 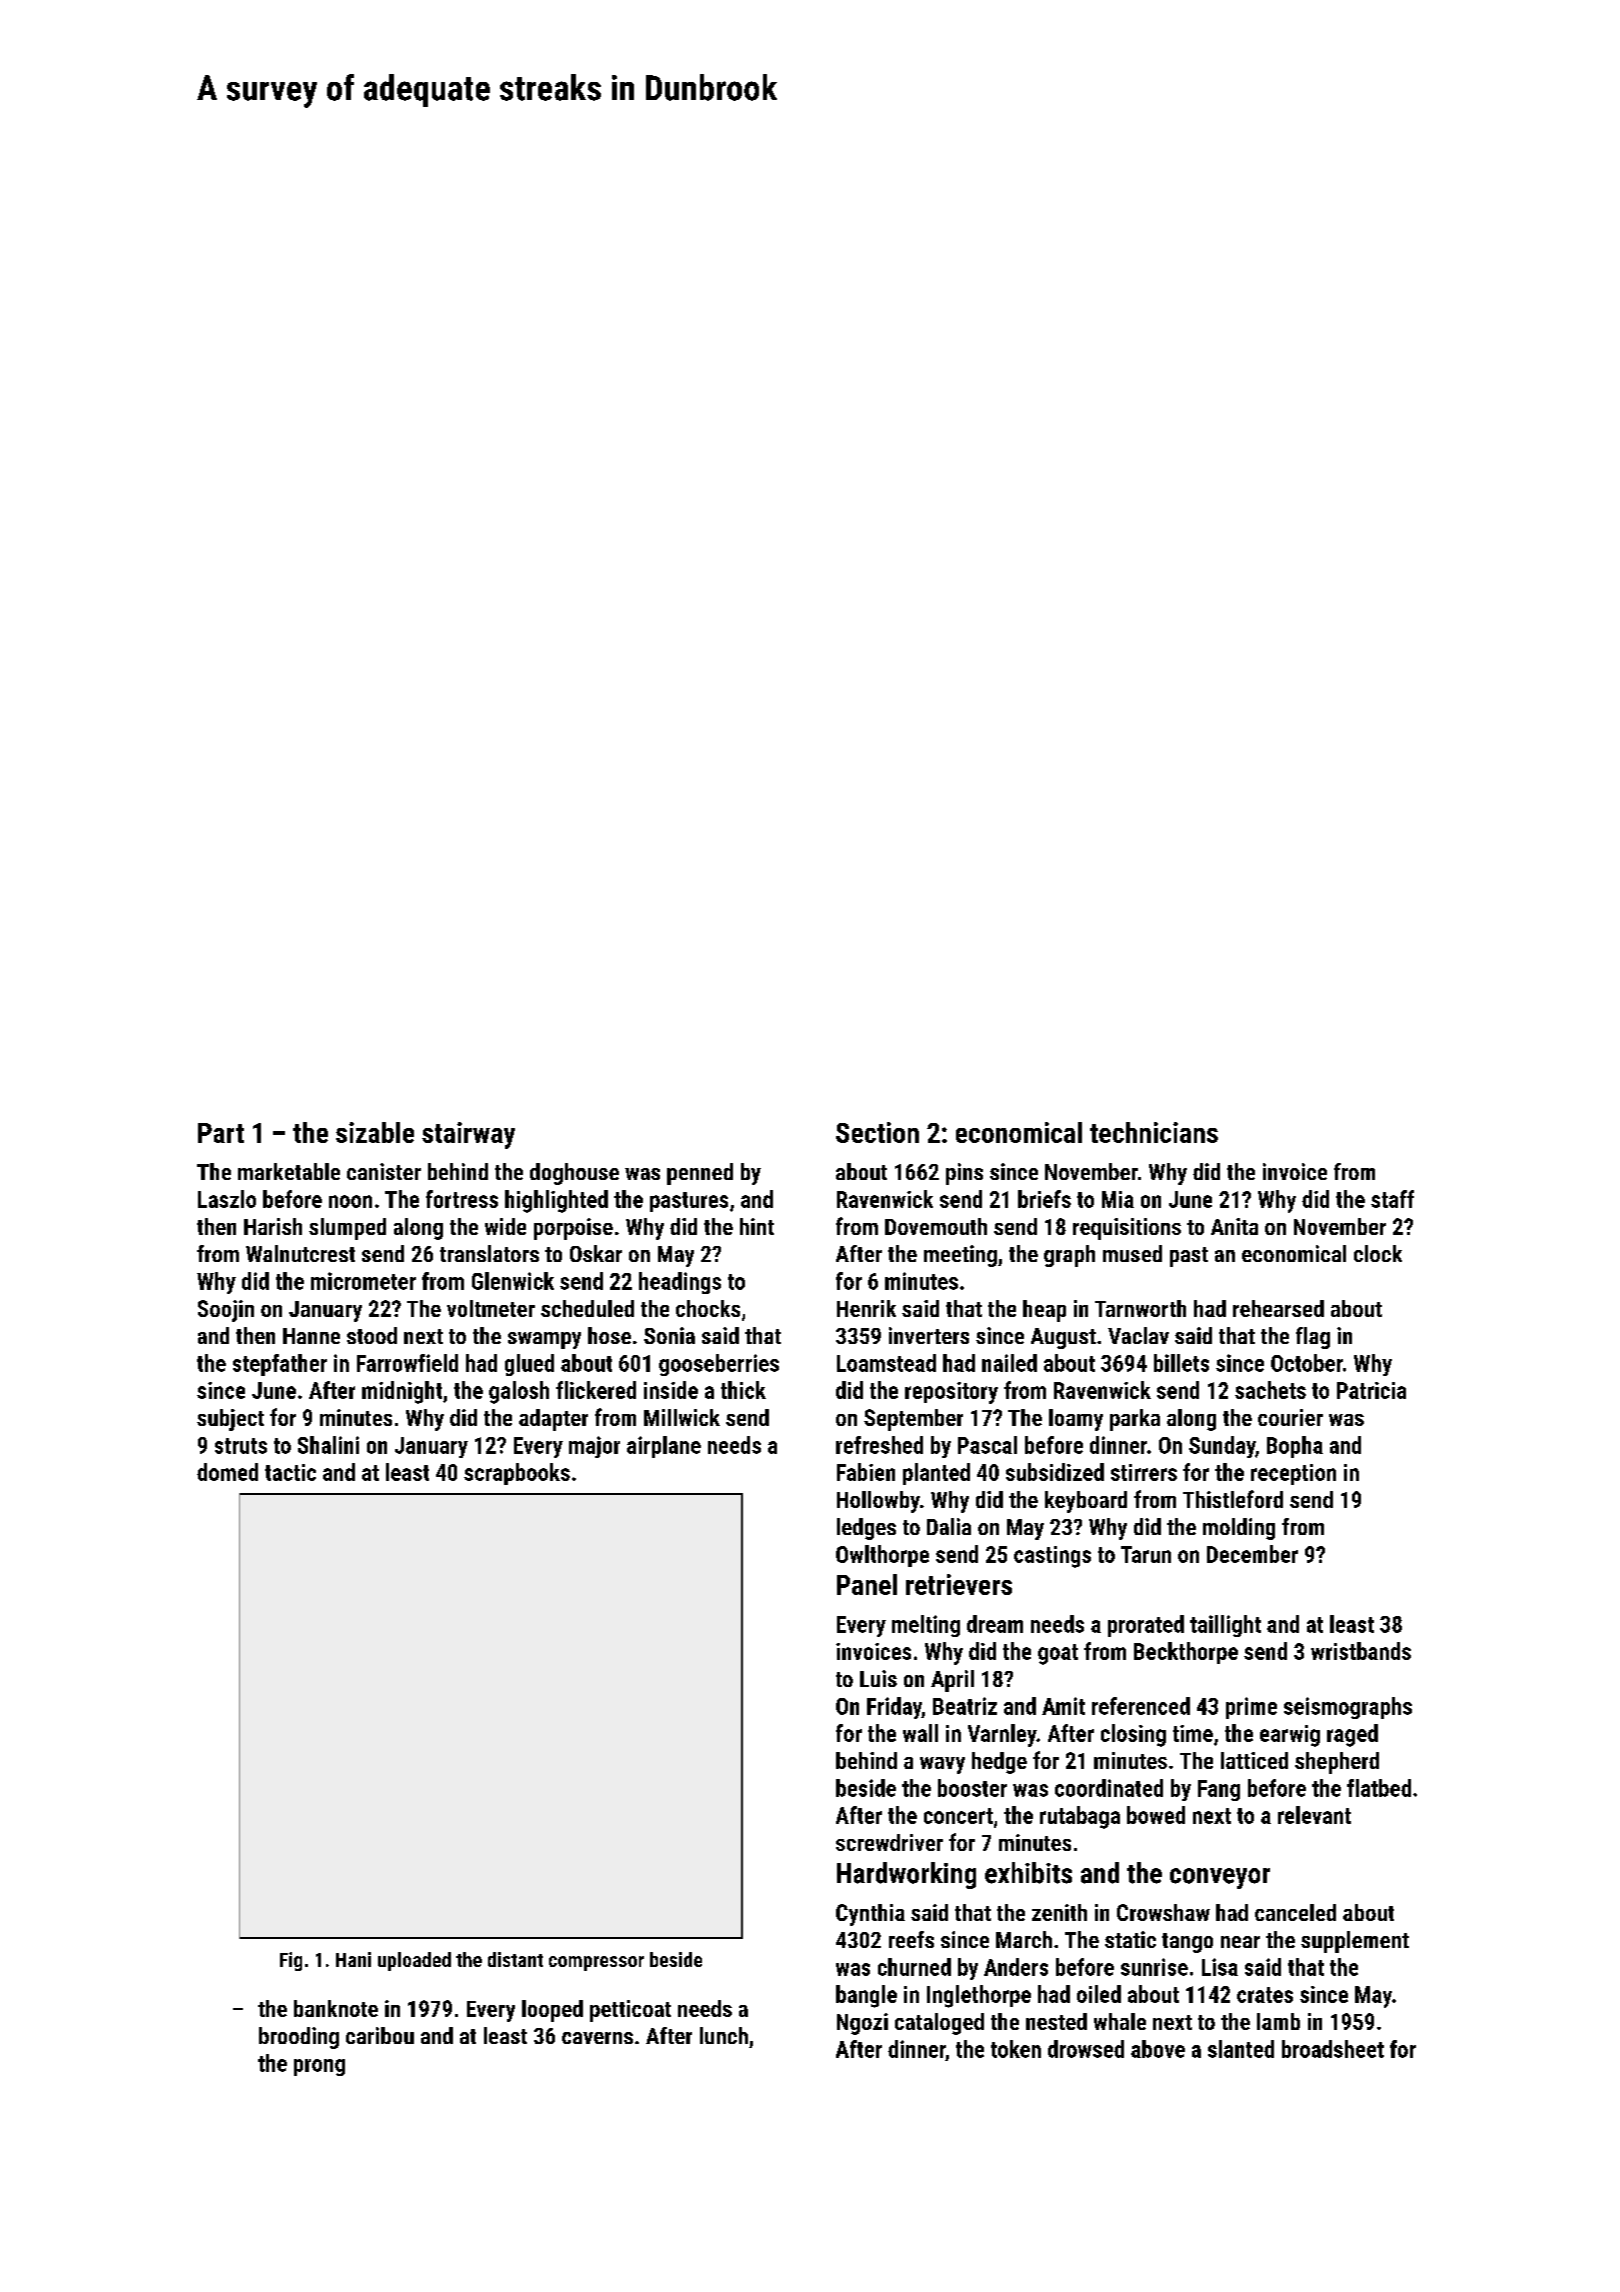 I want to click on scrapbooks, so click(x=517, y=1474).
